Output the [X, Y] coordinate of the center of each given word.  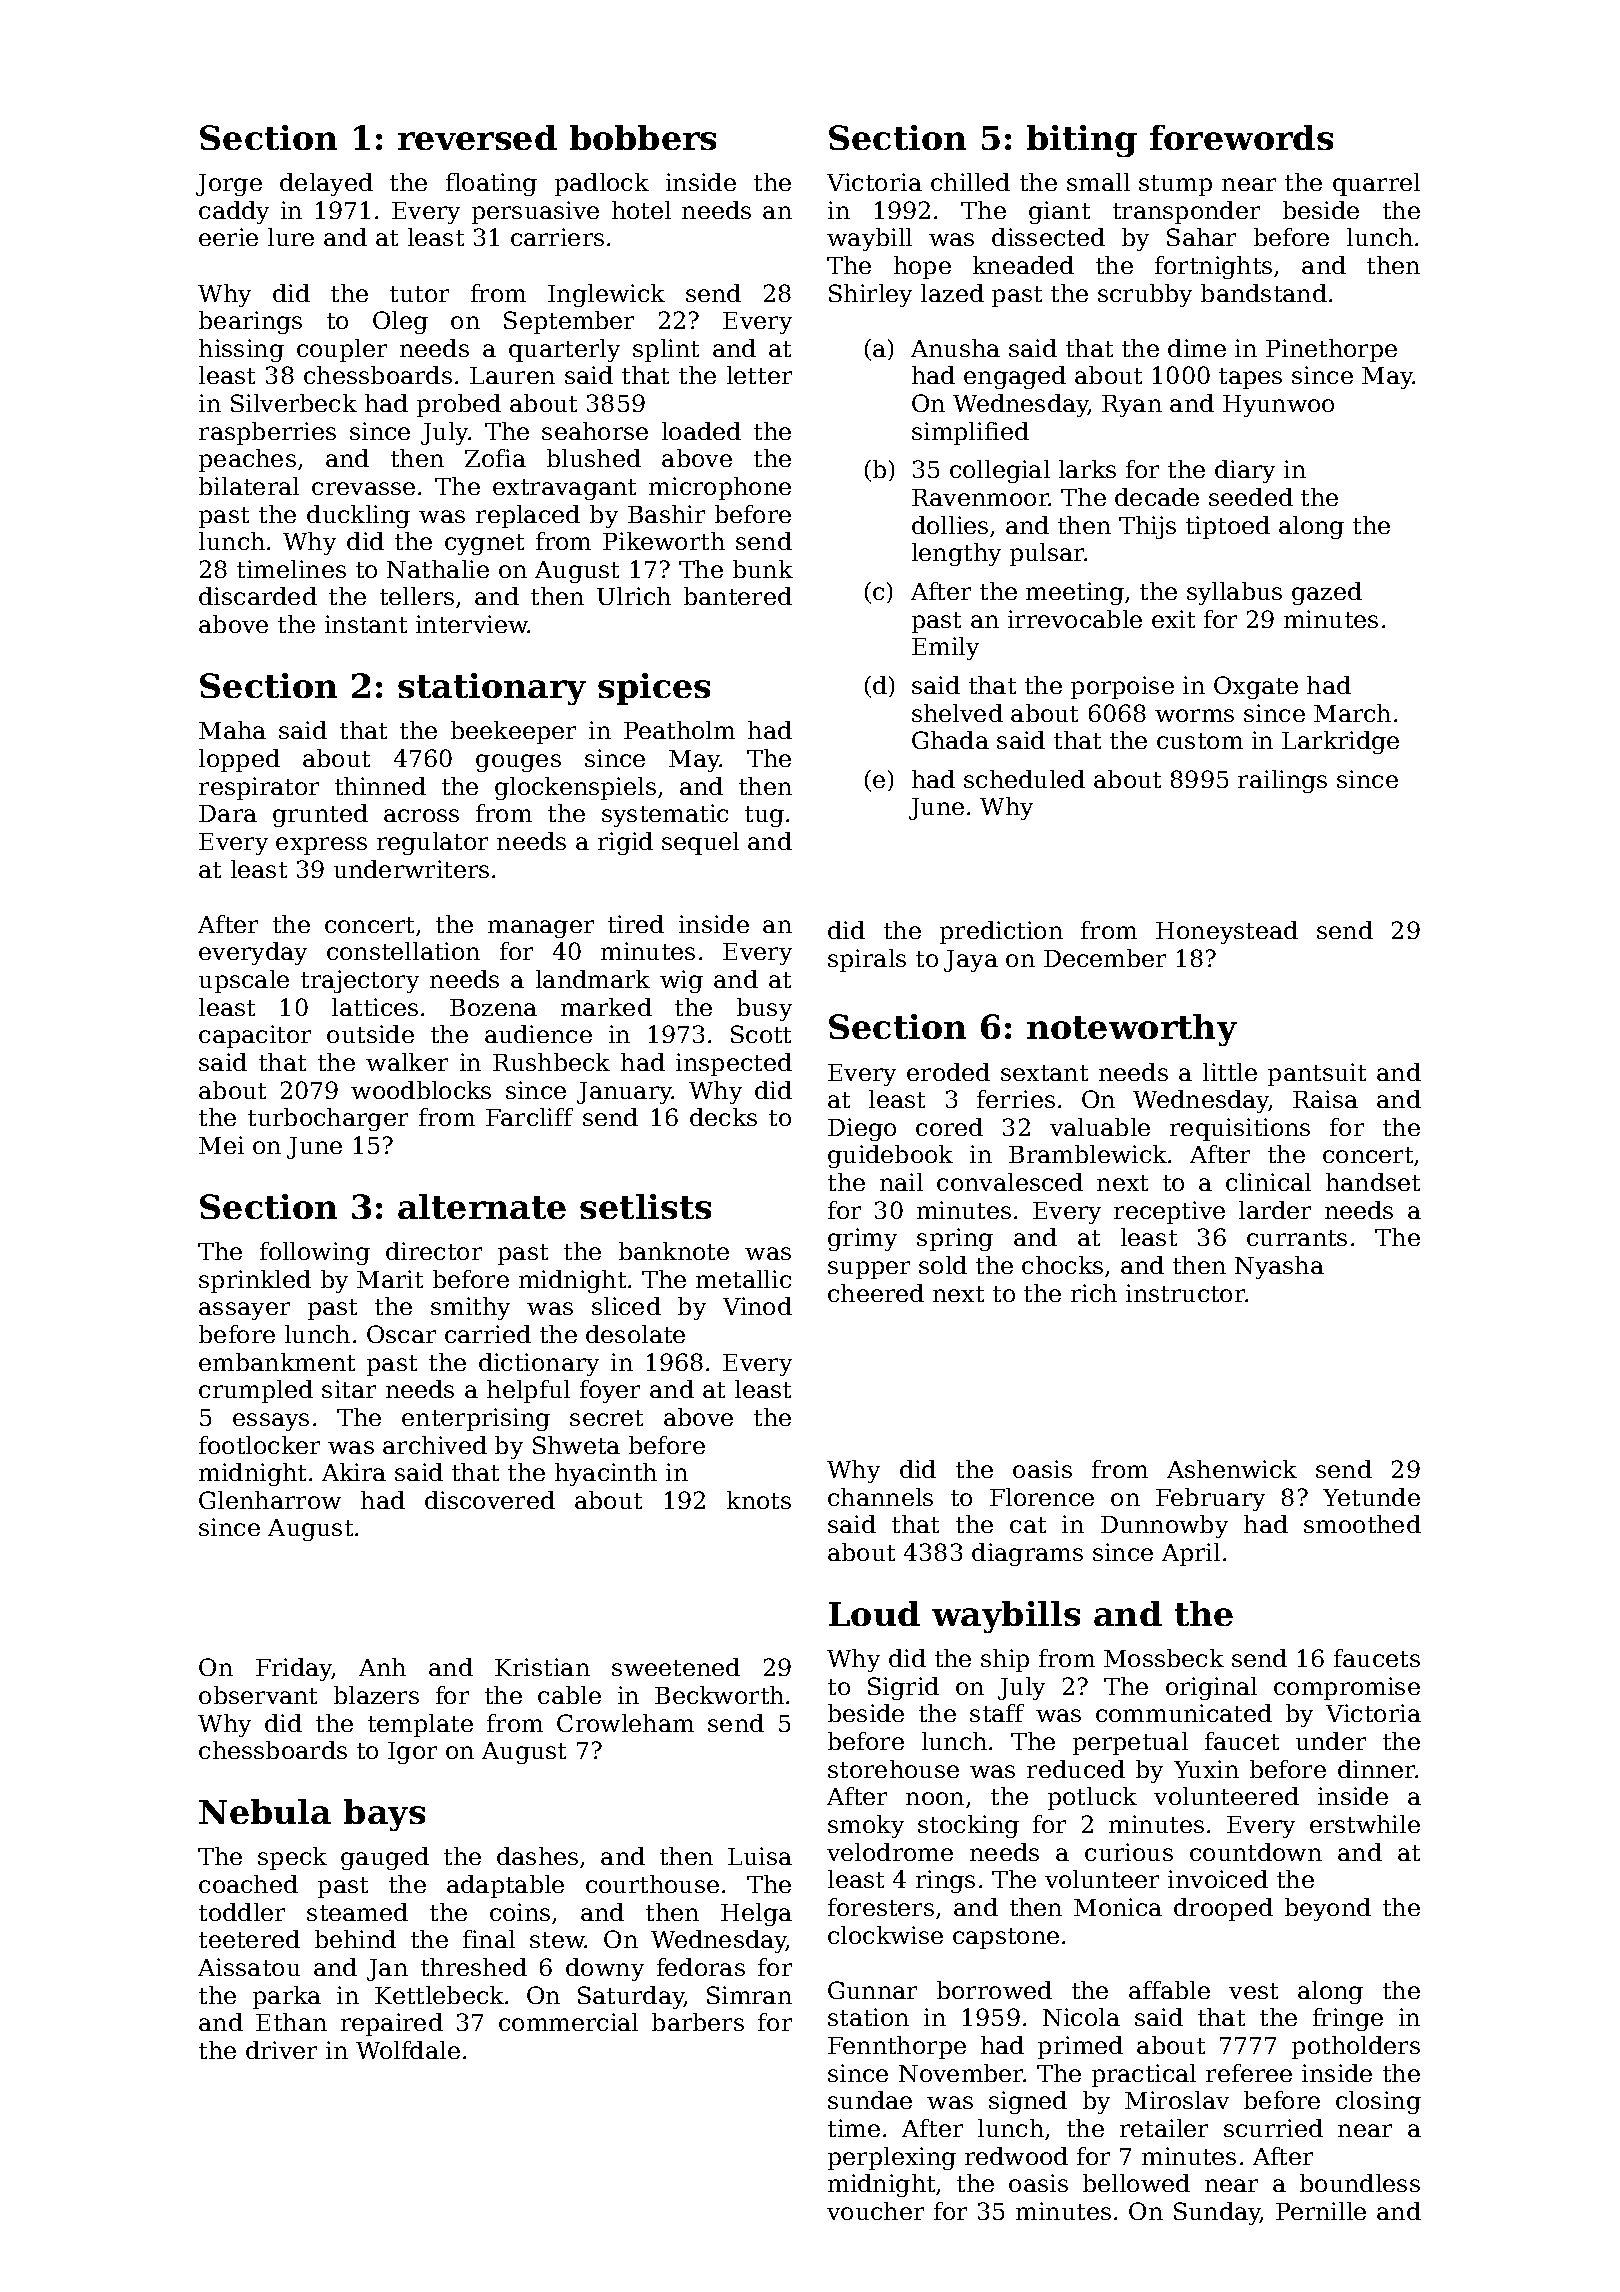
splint [666, 350]
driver [281, 2050]
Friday [294, 1669]
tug [764, 816]
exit [1173, 619]
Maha [232, 730]
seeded [1251, 497]
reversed [477, 137]
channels [880, 1497]
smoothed [1362, 1524]
